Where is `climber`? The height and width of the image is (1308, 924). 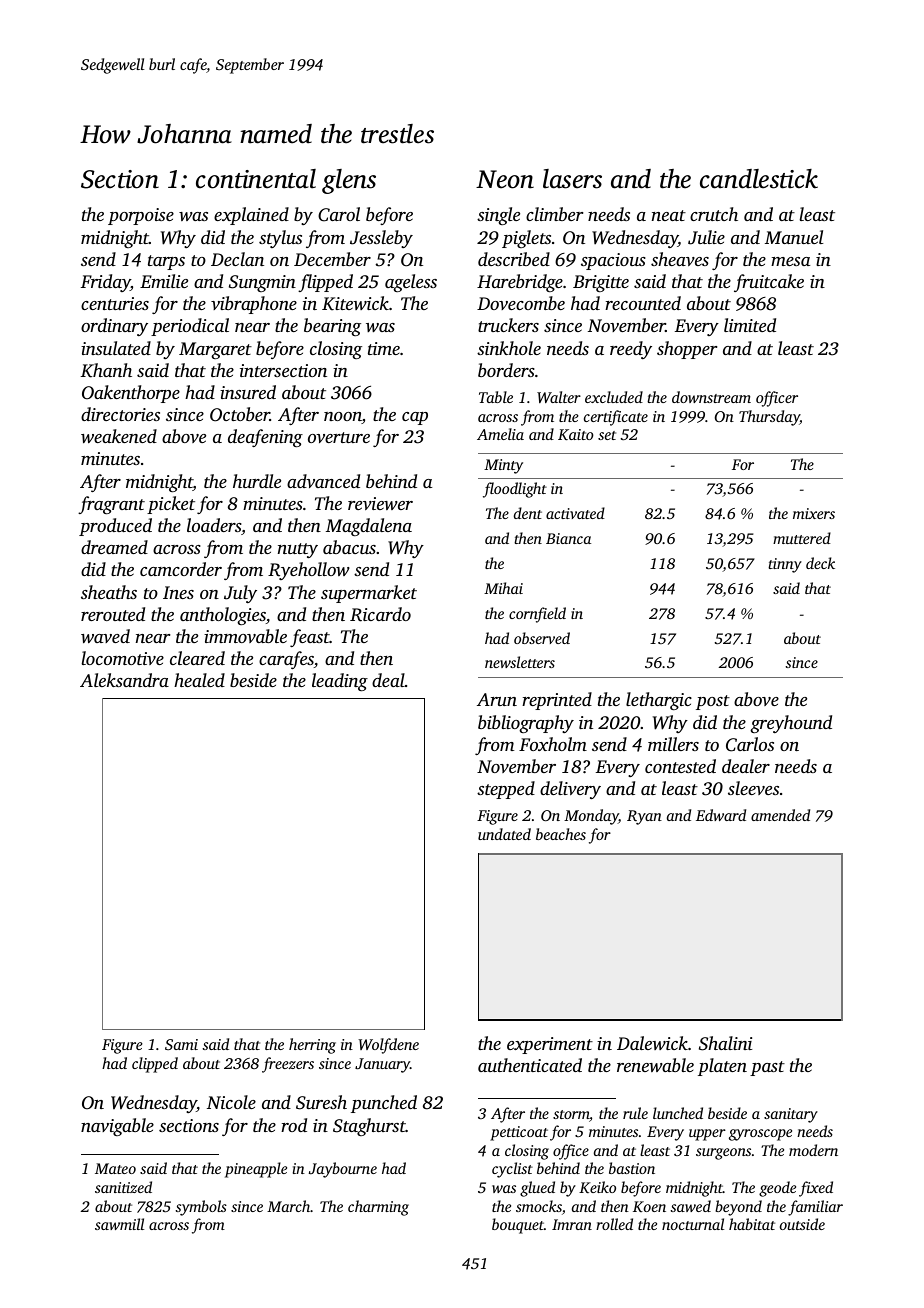 climber is located at coordinates (554, 214).
